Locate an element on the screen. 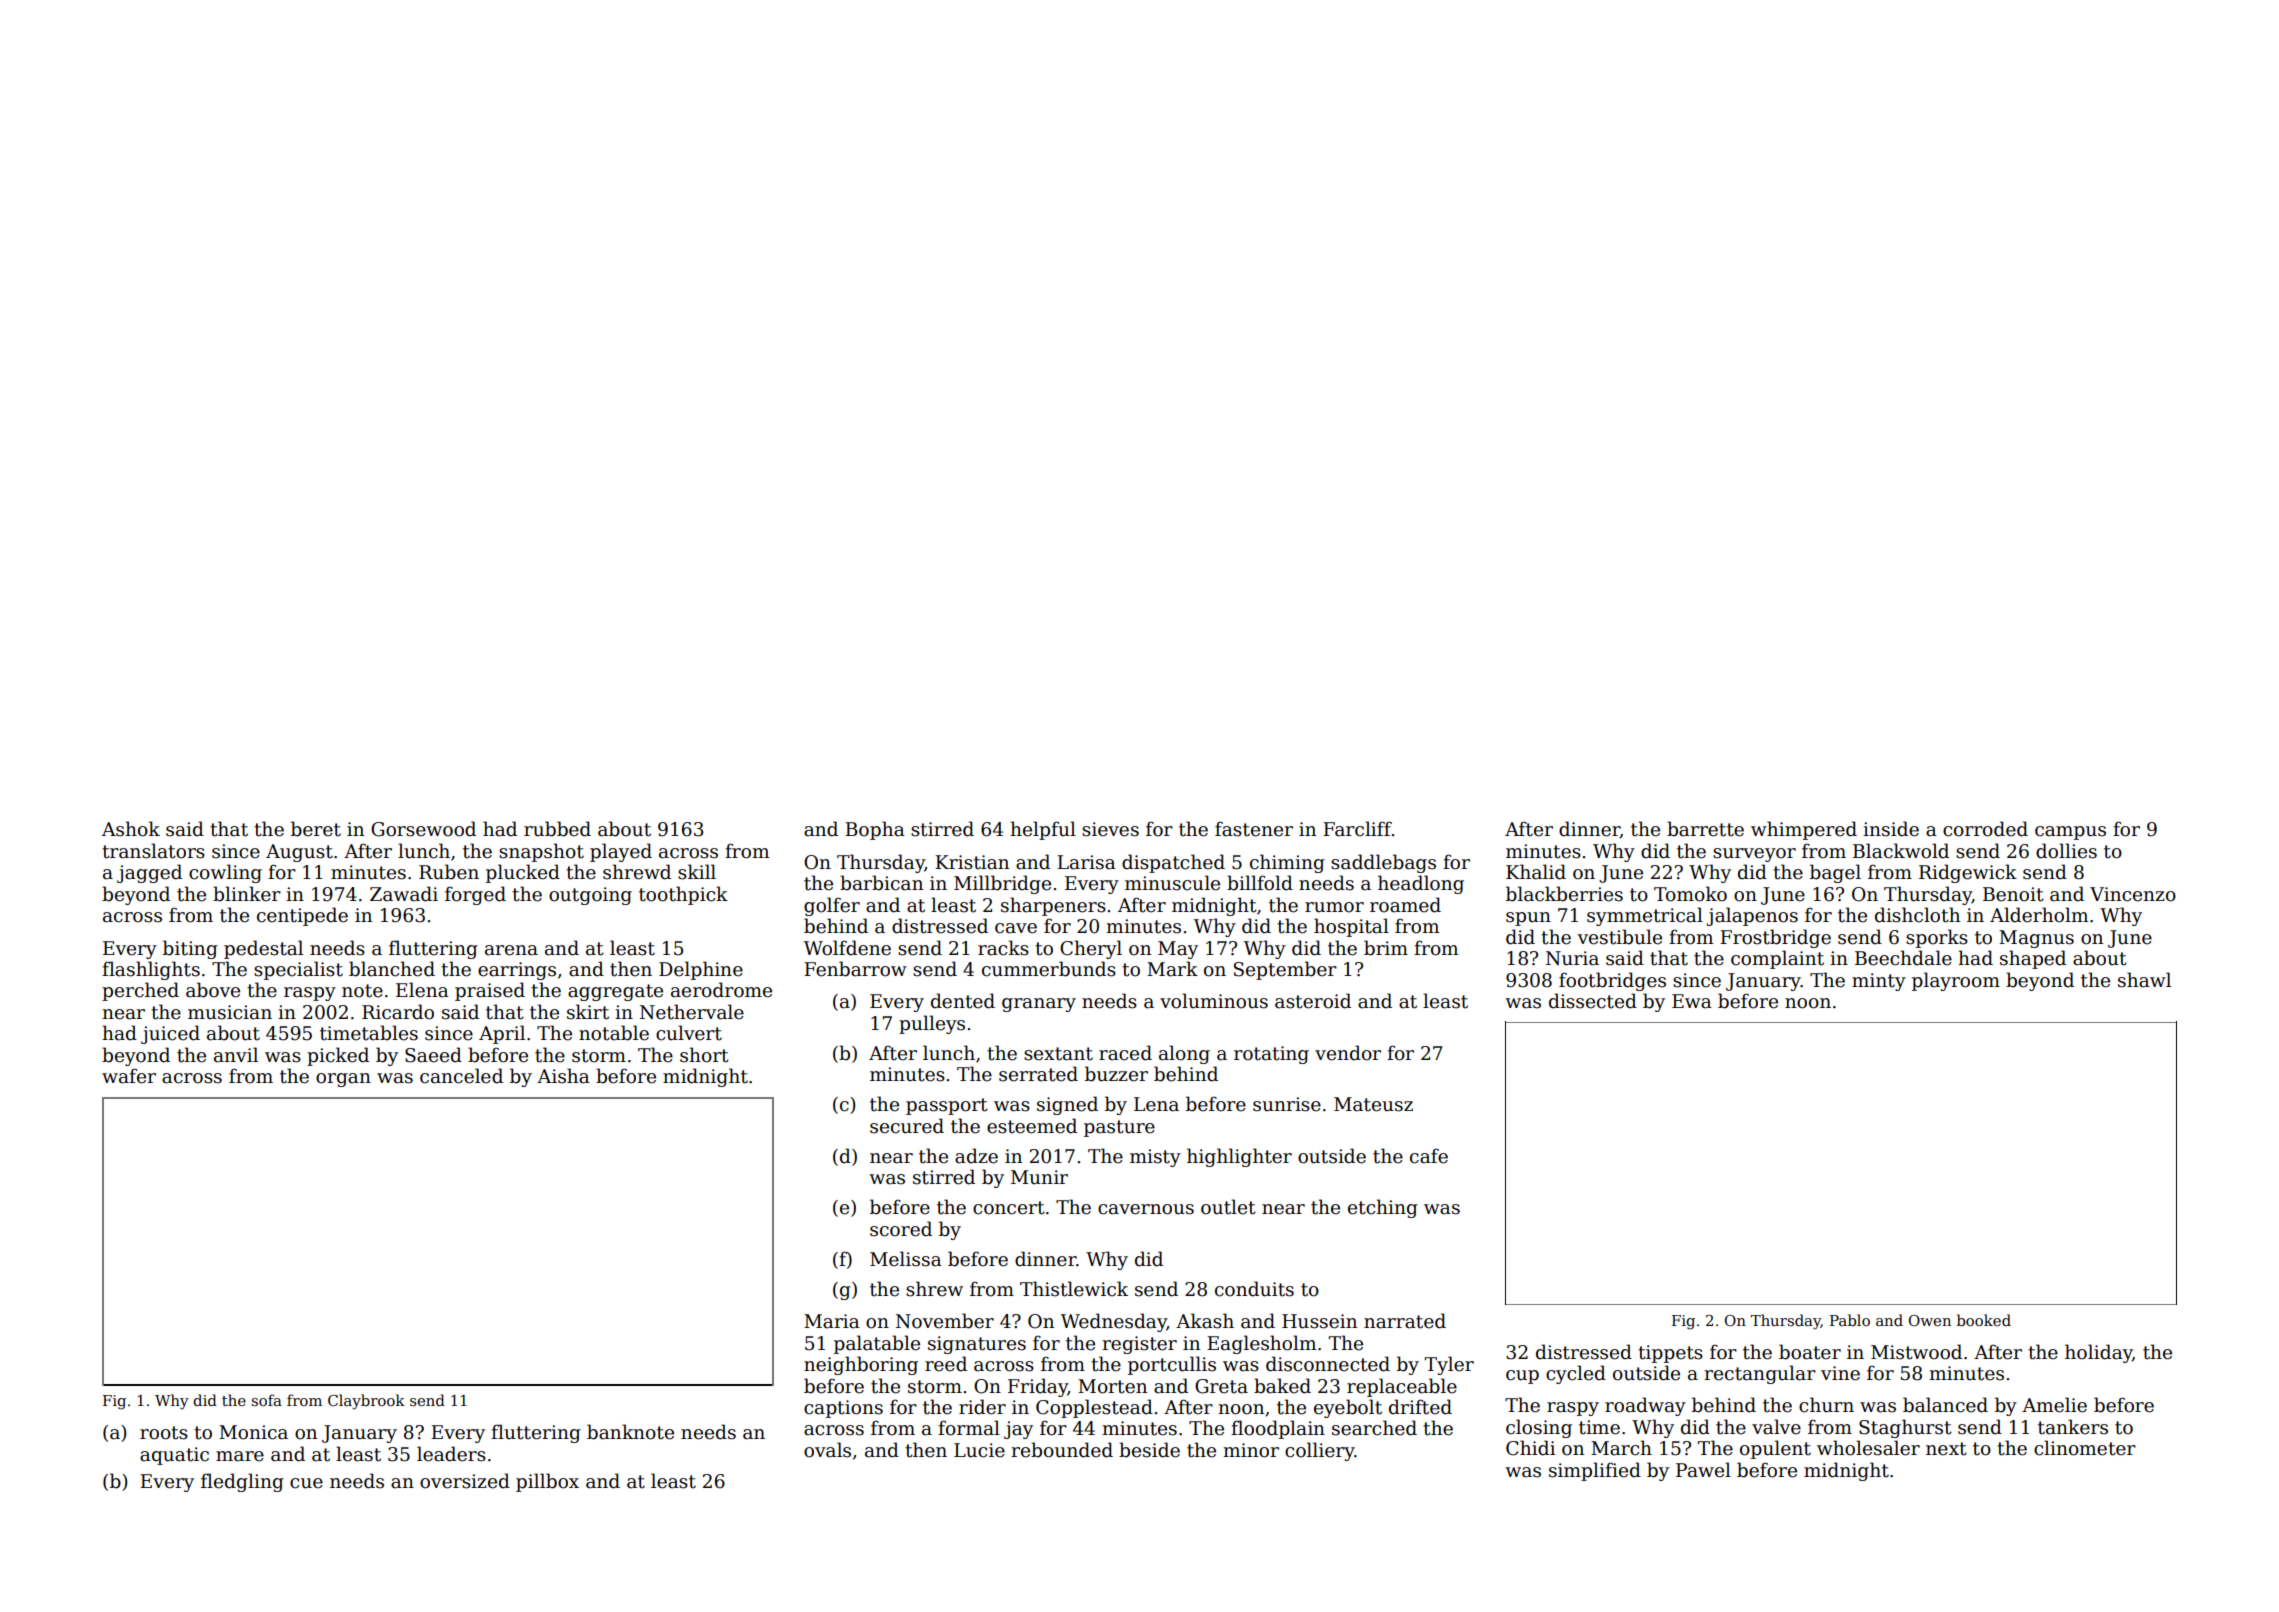  Owen is located at coordinates (1930, 1320).
